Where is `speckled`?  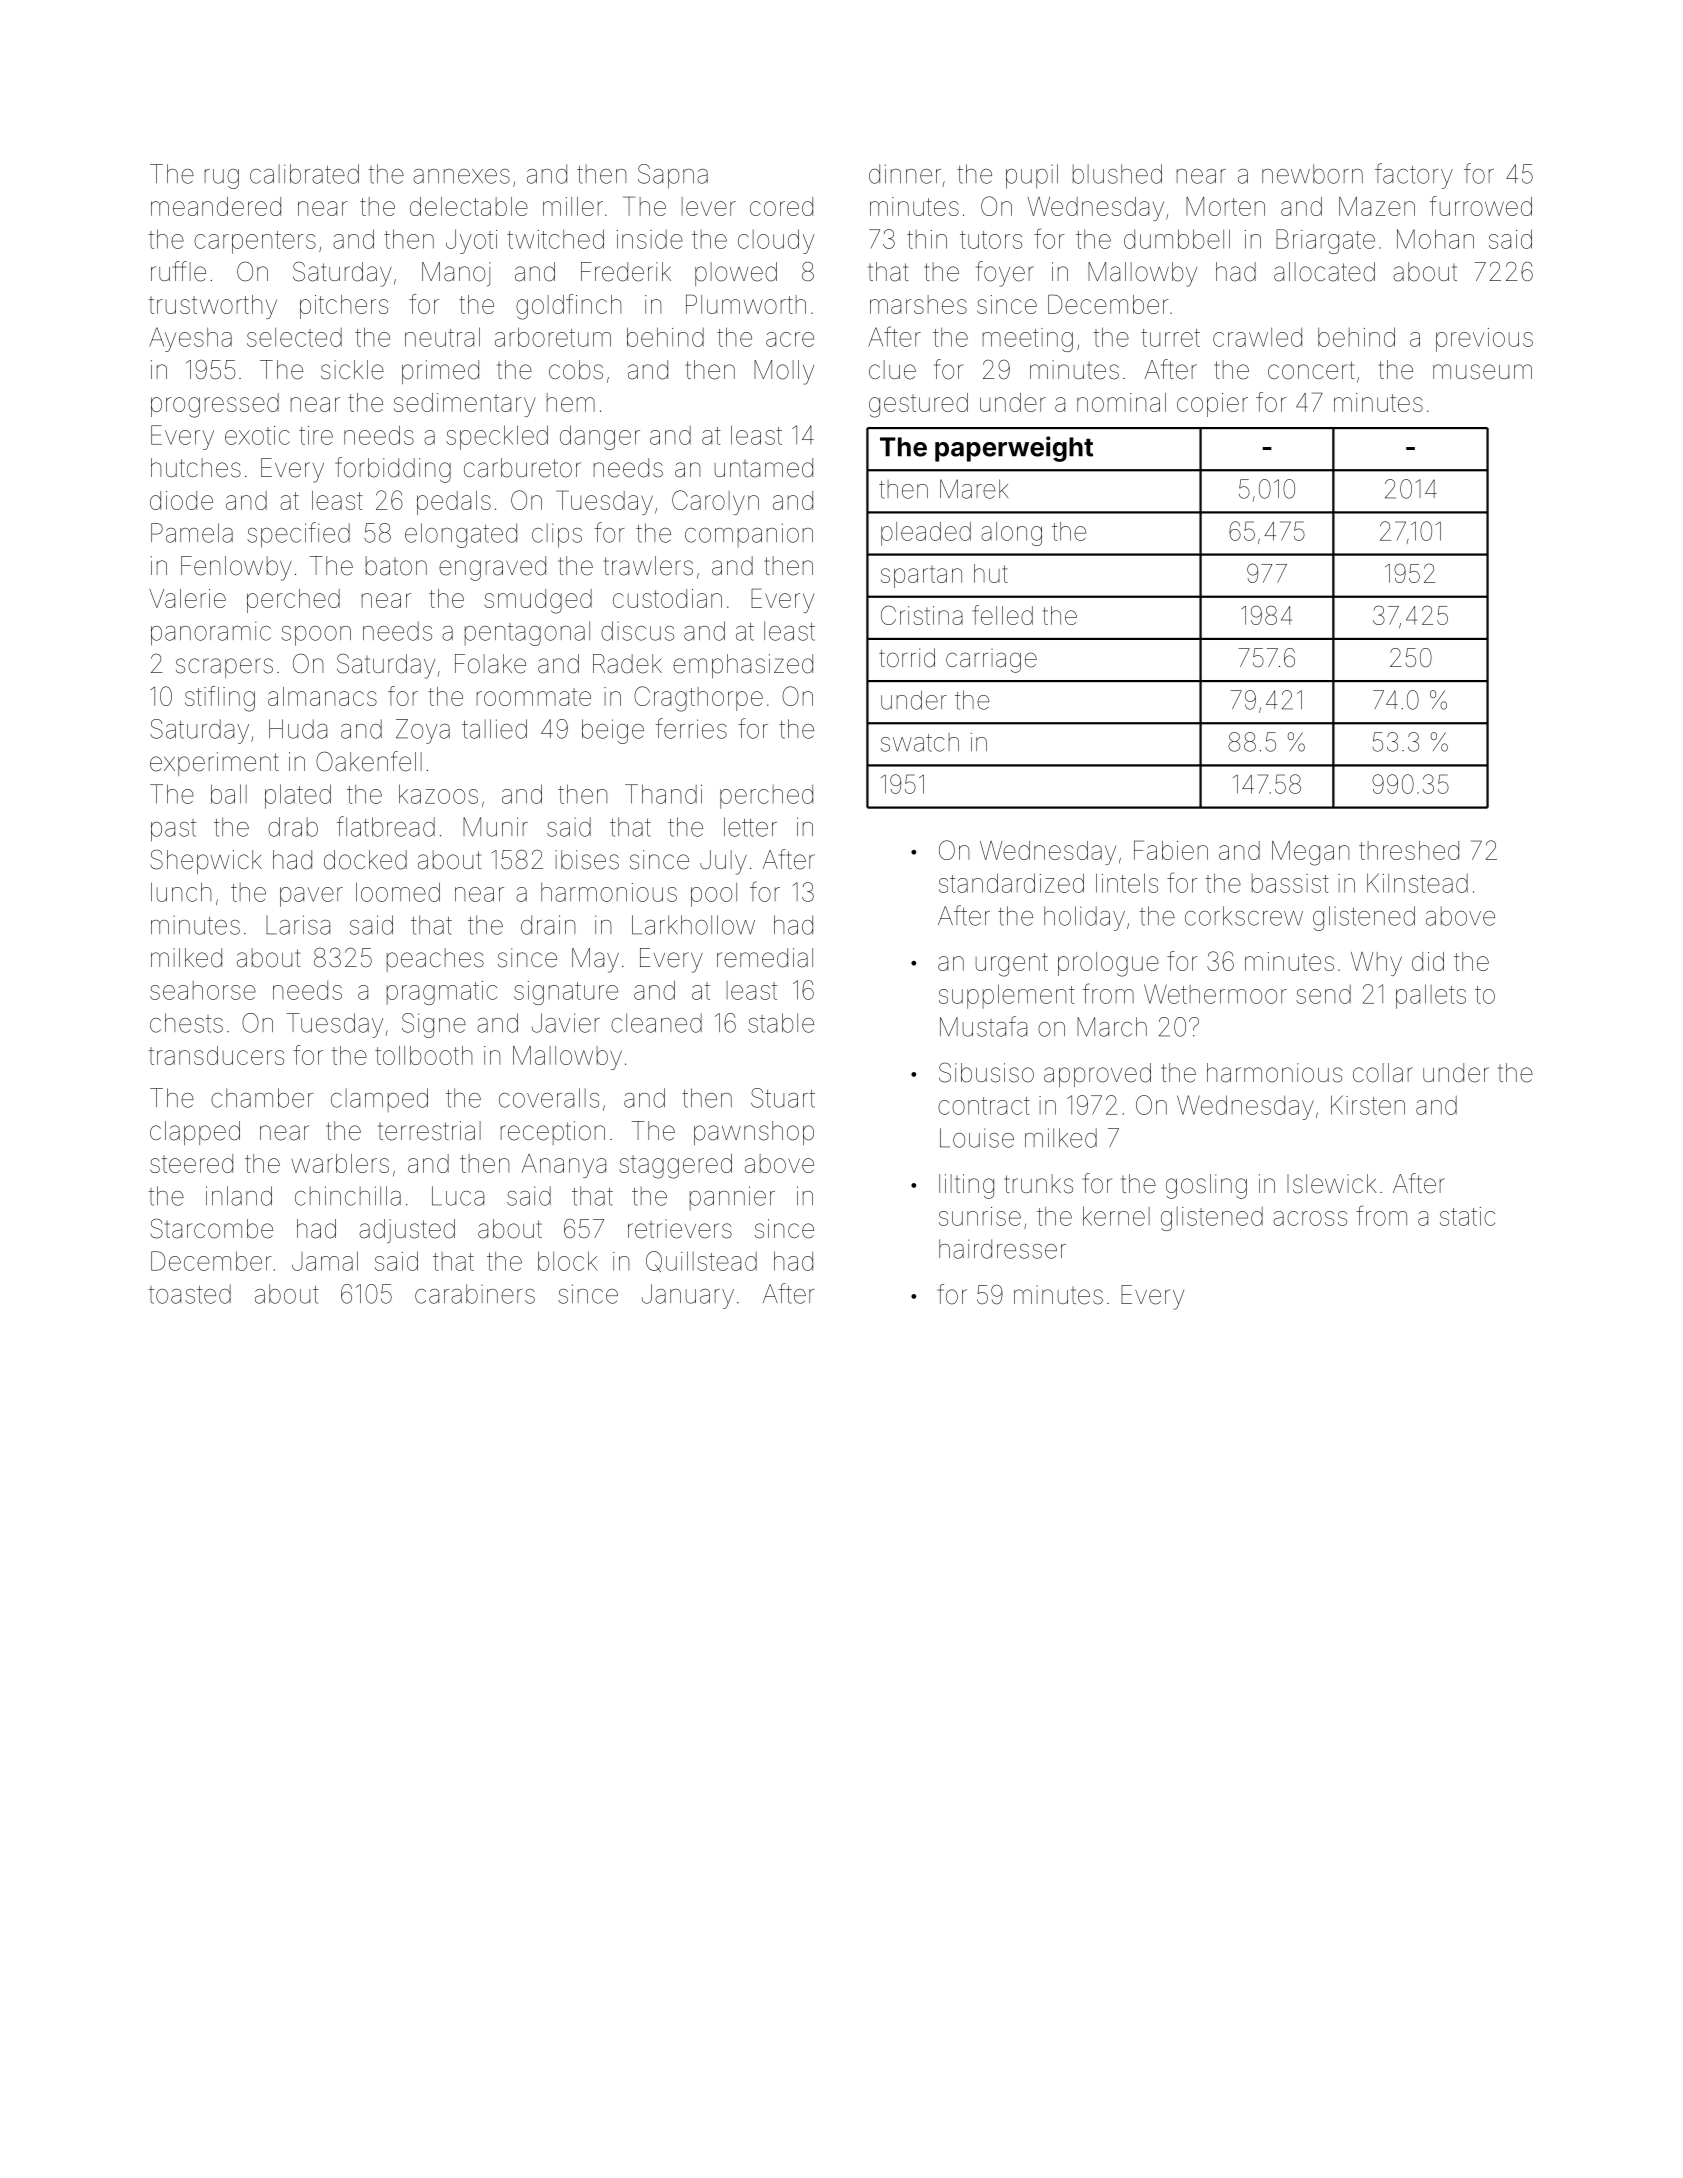
speckled is located at coordinates (497, 437).
